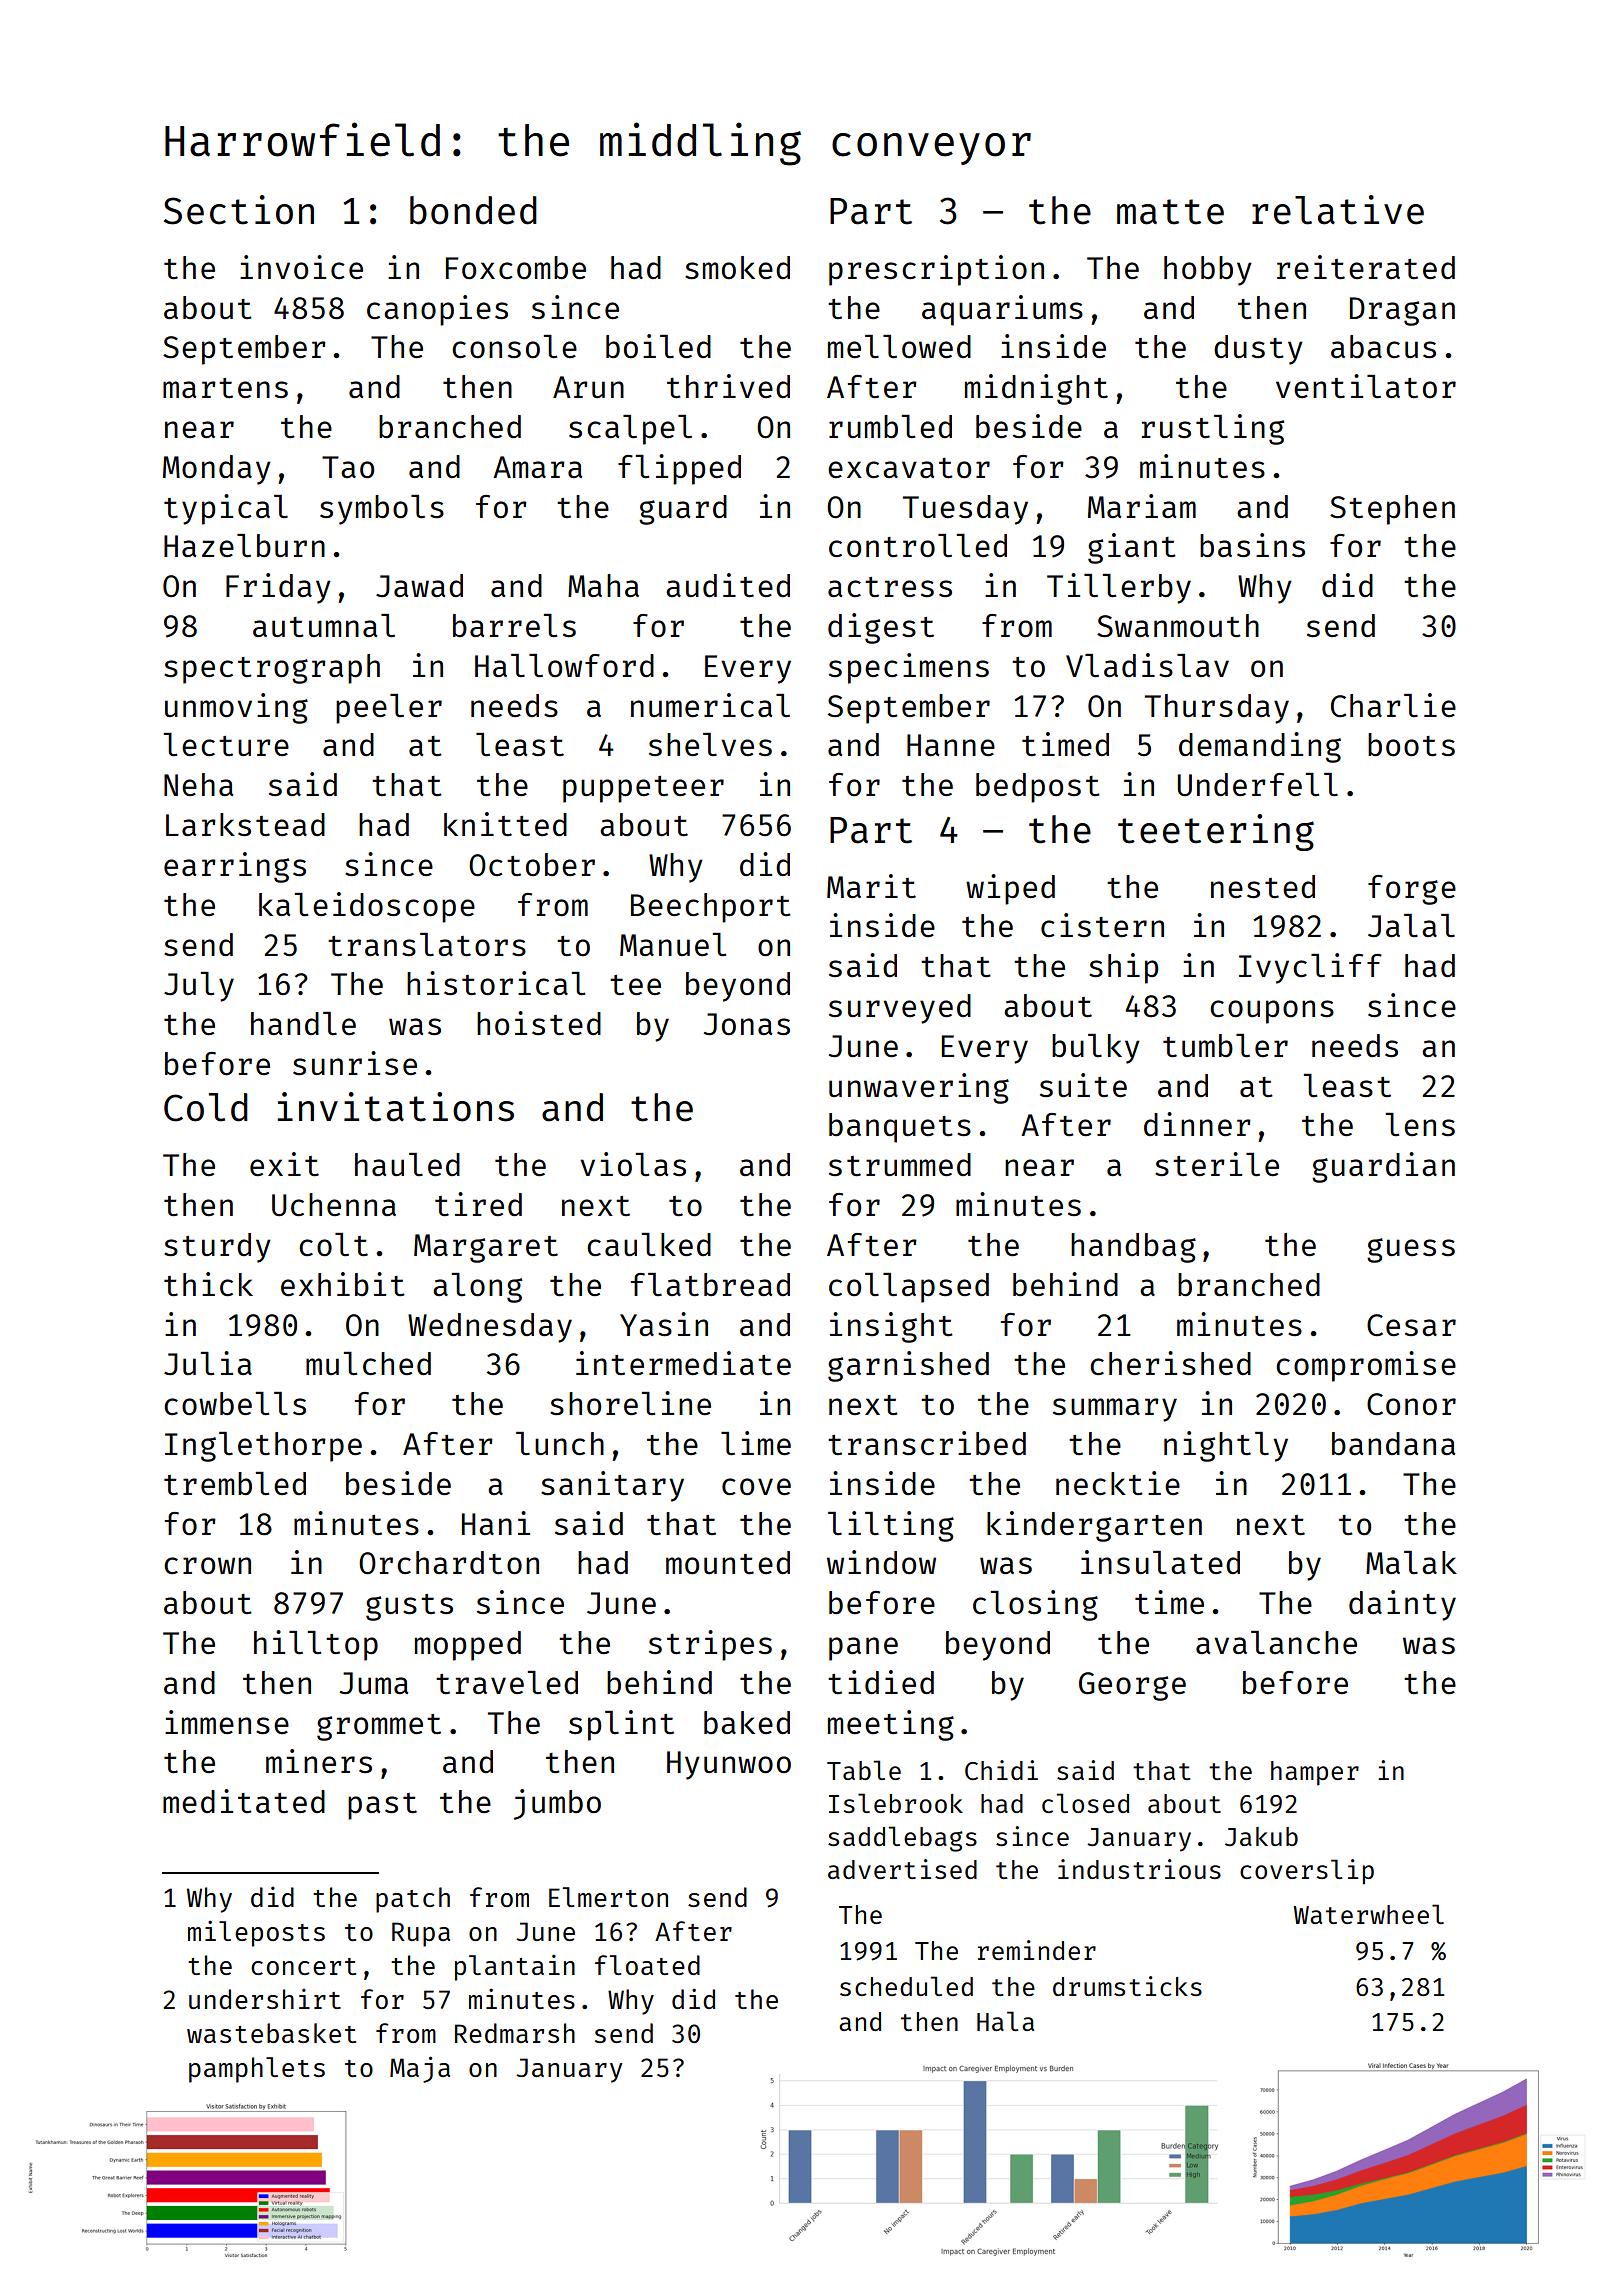 This screenshot has width=1620, height=2292. Describe the element at coordinates (355, 1063) in the screenshot. I see `sunrise` at that location.
